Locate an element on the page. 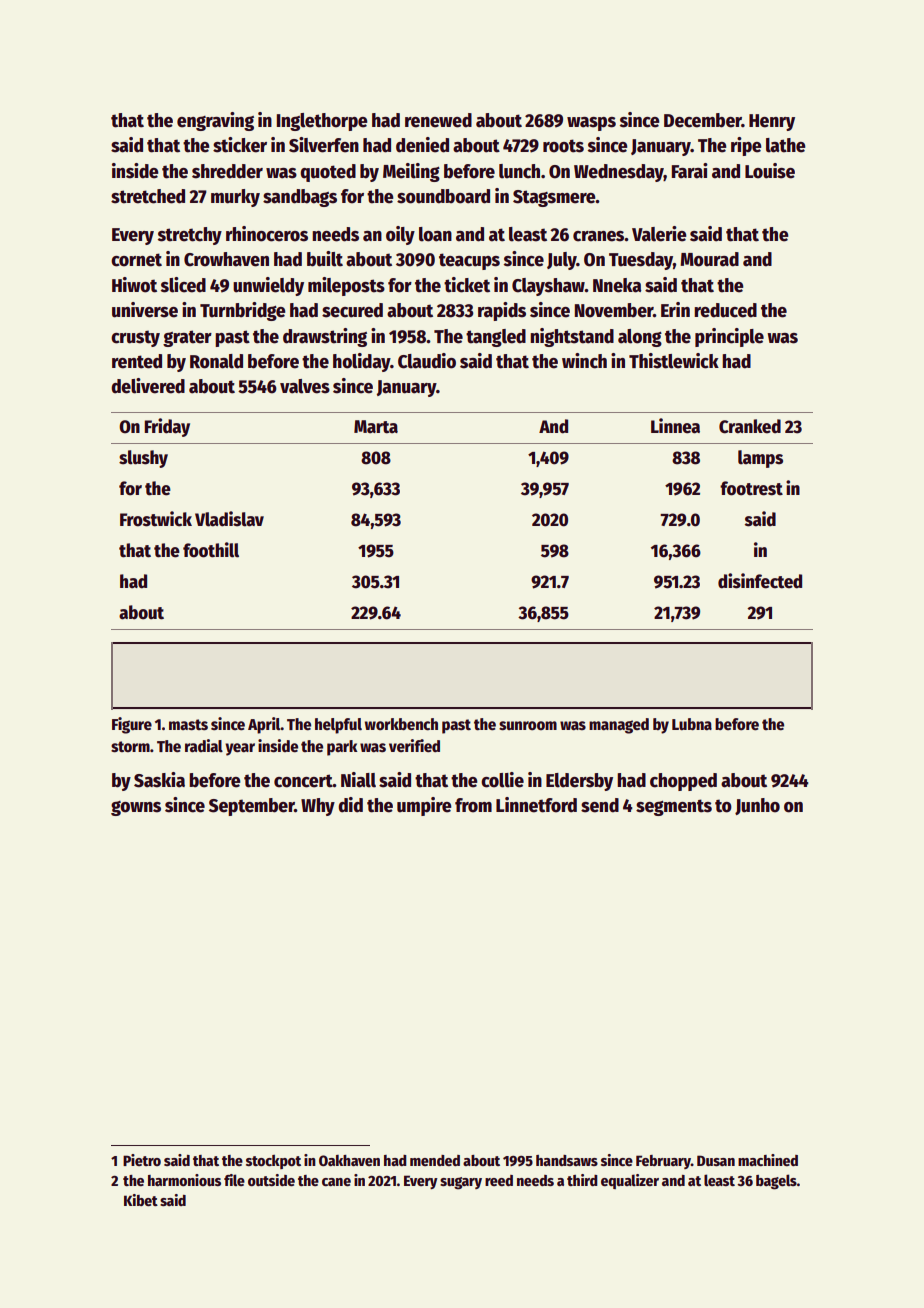 The height and width of the page is (1308, 924). sugary is located at coordinates (461, 1183).
